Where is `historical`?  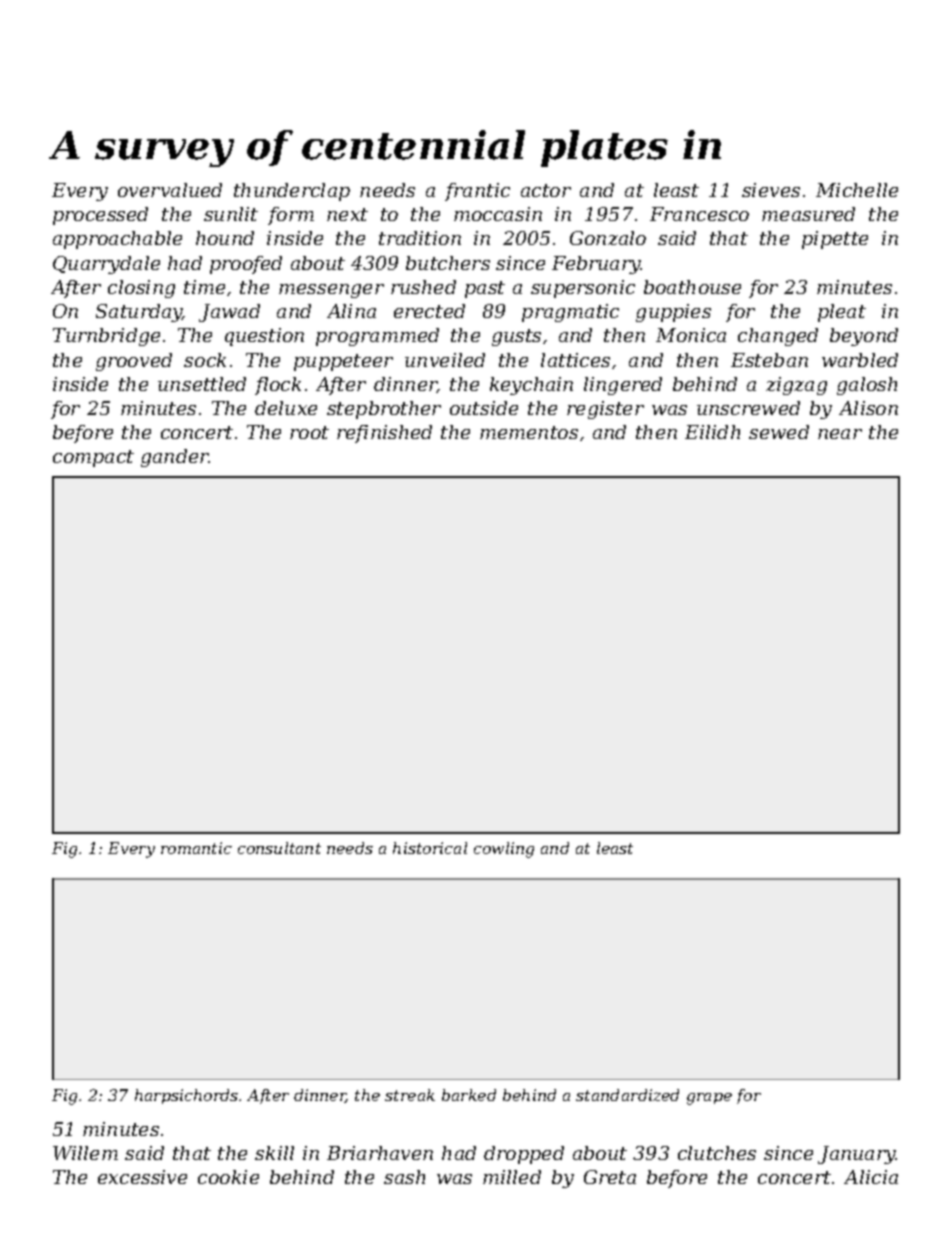
historical is located at coordinates (430, 848).
